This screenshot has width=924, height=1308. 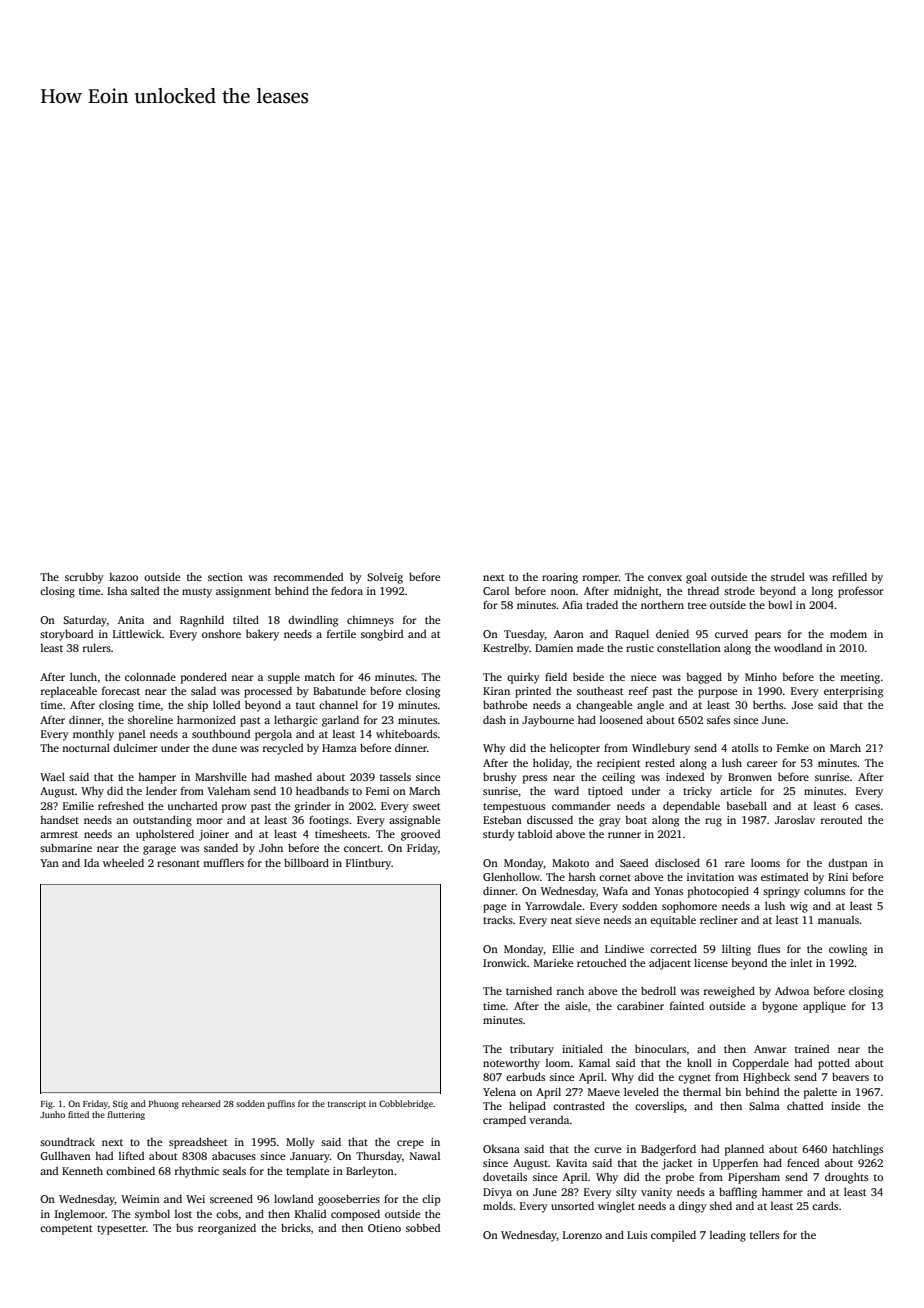 What do you see at coordinates (788, 576) in the screenshot?
I see `strudel` at bounding box center [788, 576].
